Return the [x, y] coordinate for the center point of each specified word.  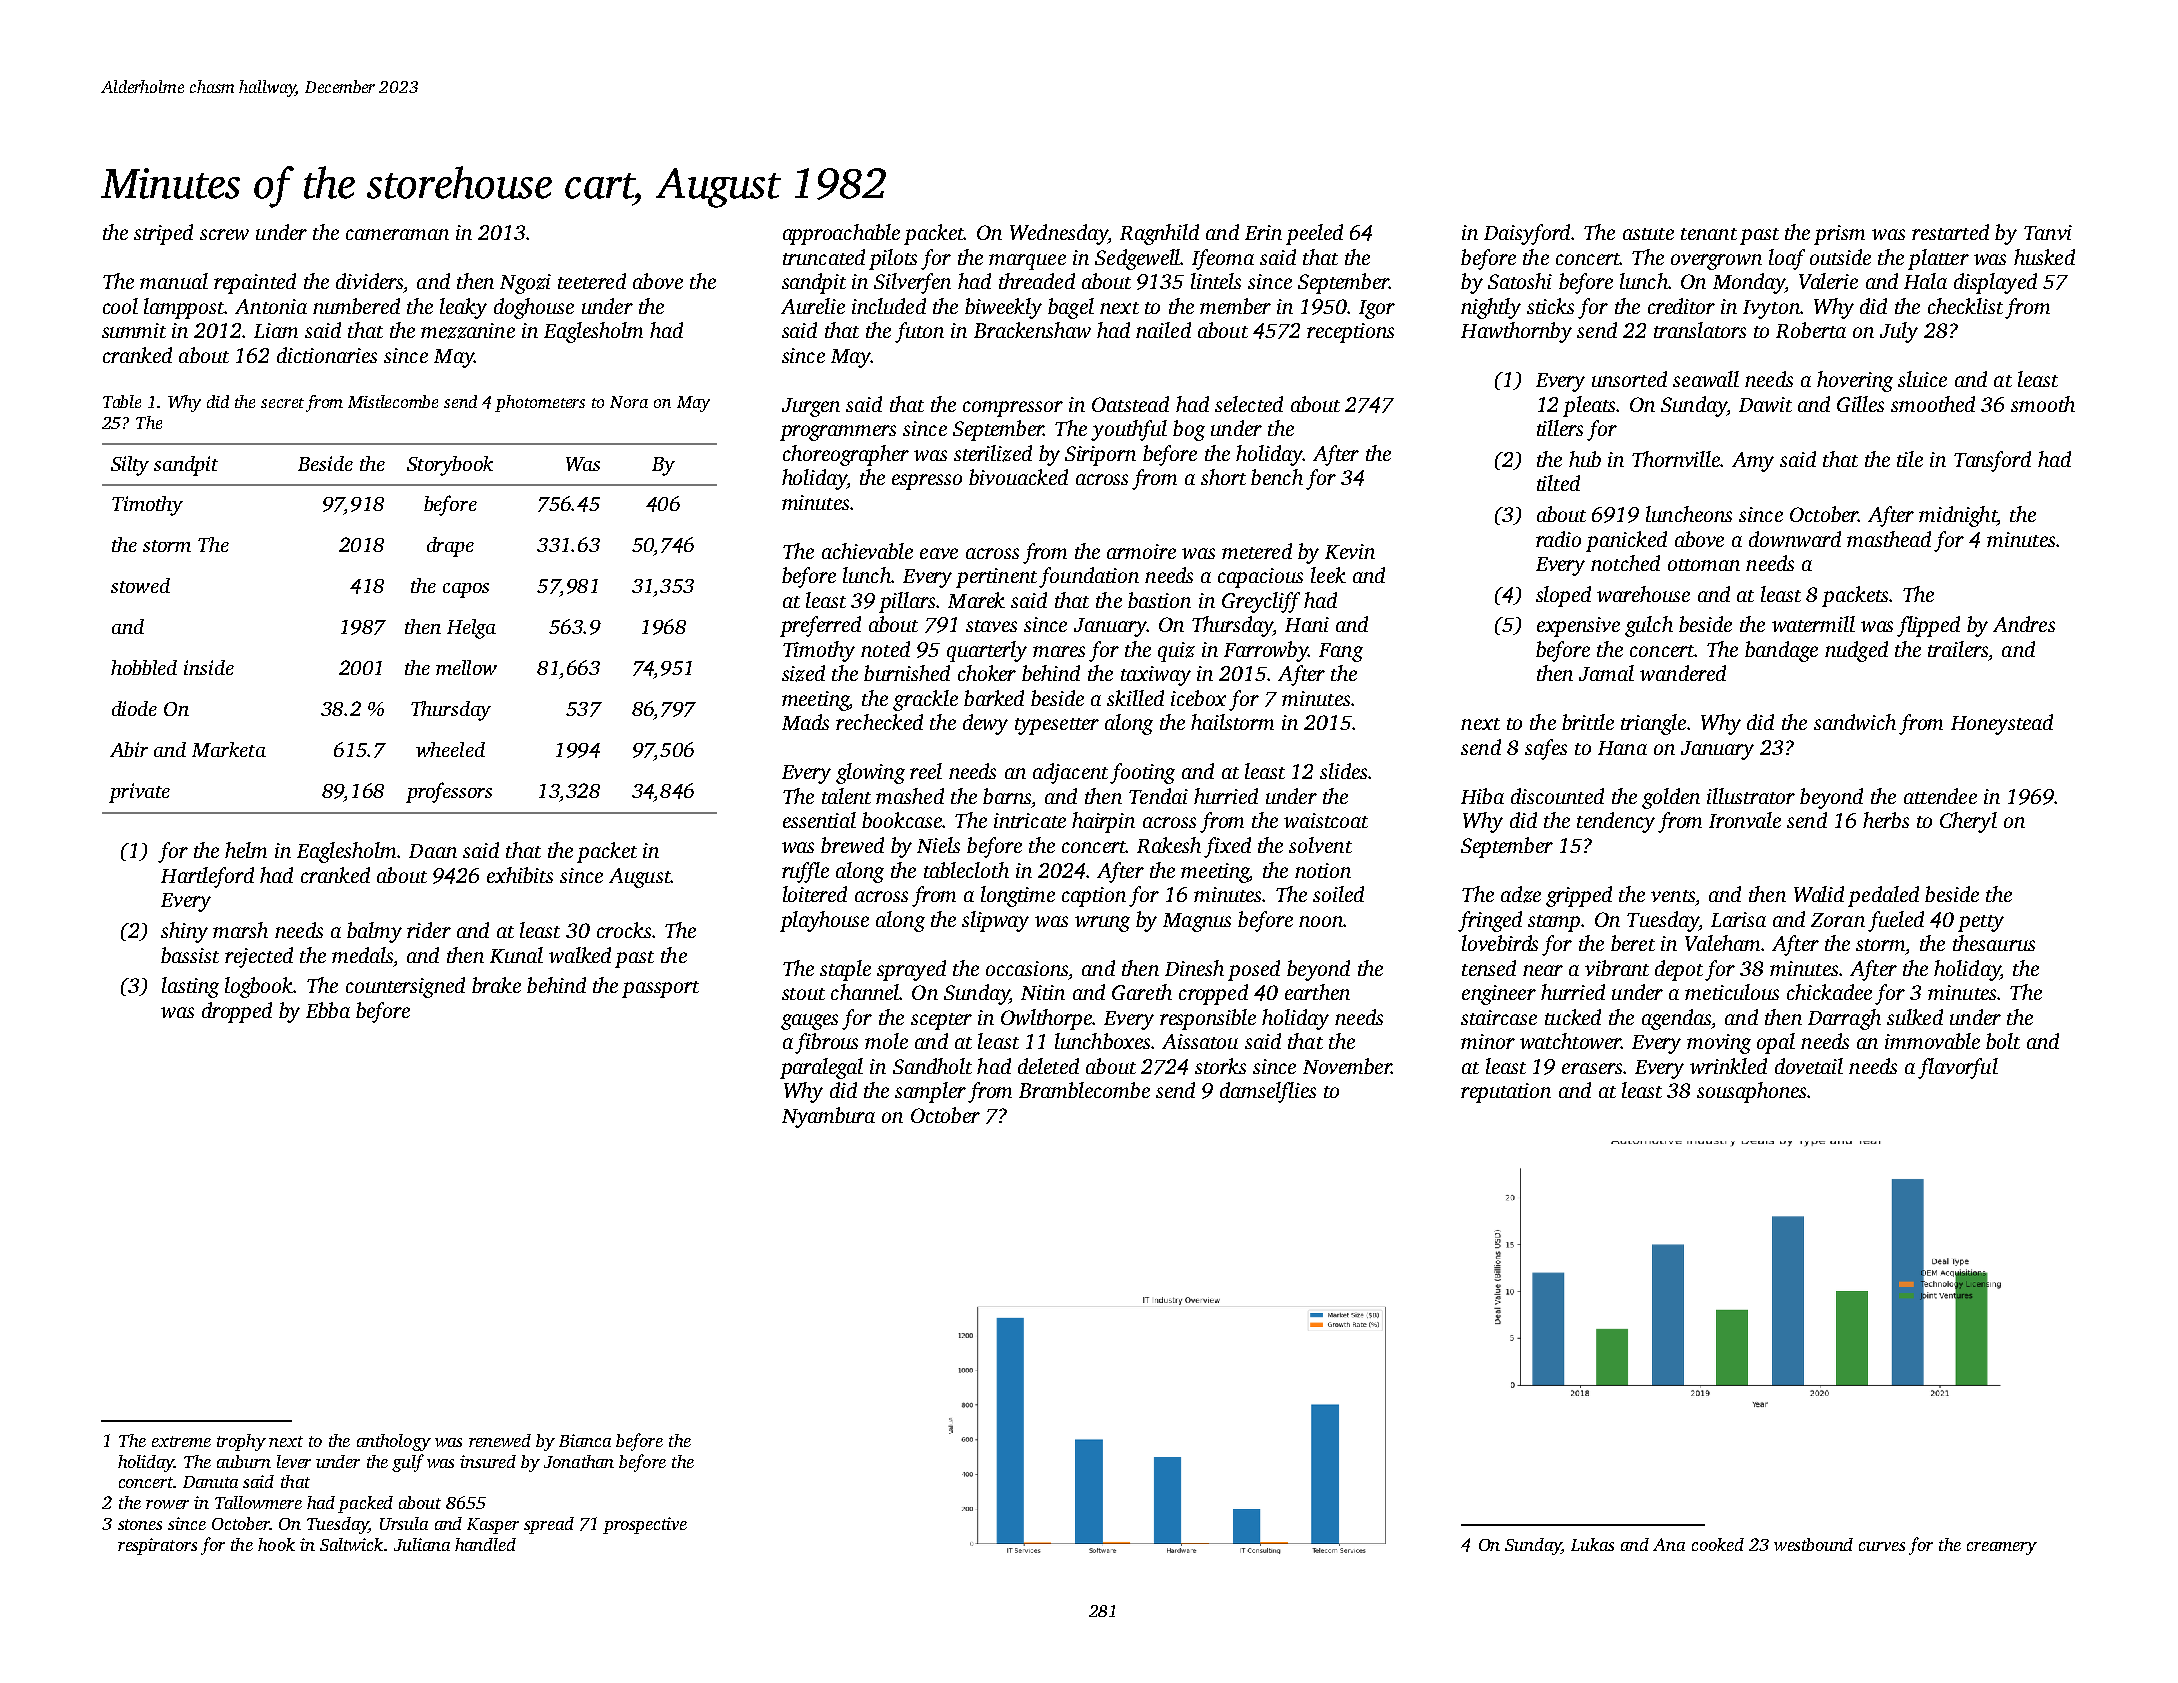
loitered [815, 894]
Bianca [585, 1440]
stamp [1554, 923]
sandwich [1855, 722]
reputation [1506, 1093]
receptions [1350, 333]
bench [1277, 477]
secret [282, 403]
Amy [1753, 462]
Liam [276, 330]
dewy [985, 724]
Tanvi [2048, 232]
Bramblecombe [1084, 1090]
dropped [237, 1012]
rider [429, 930]
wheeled [450, 749]
